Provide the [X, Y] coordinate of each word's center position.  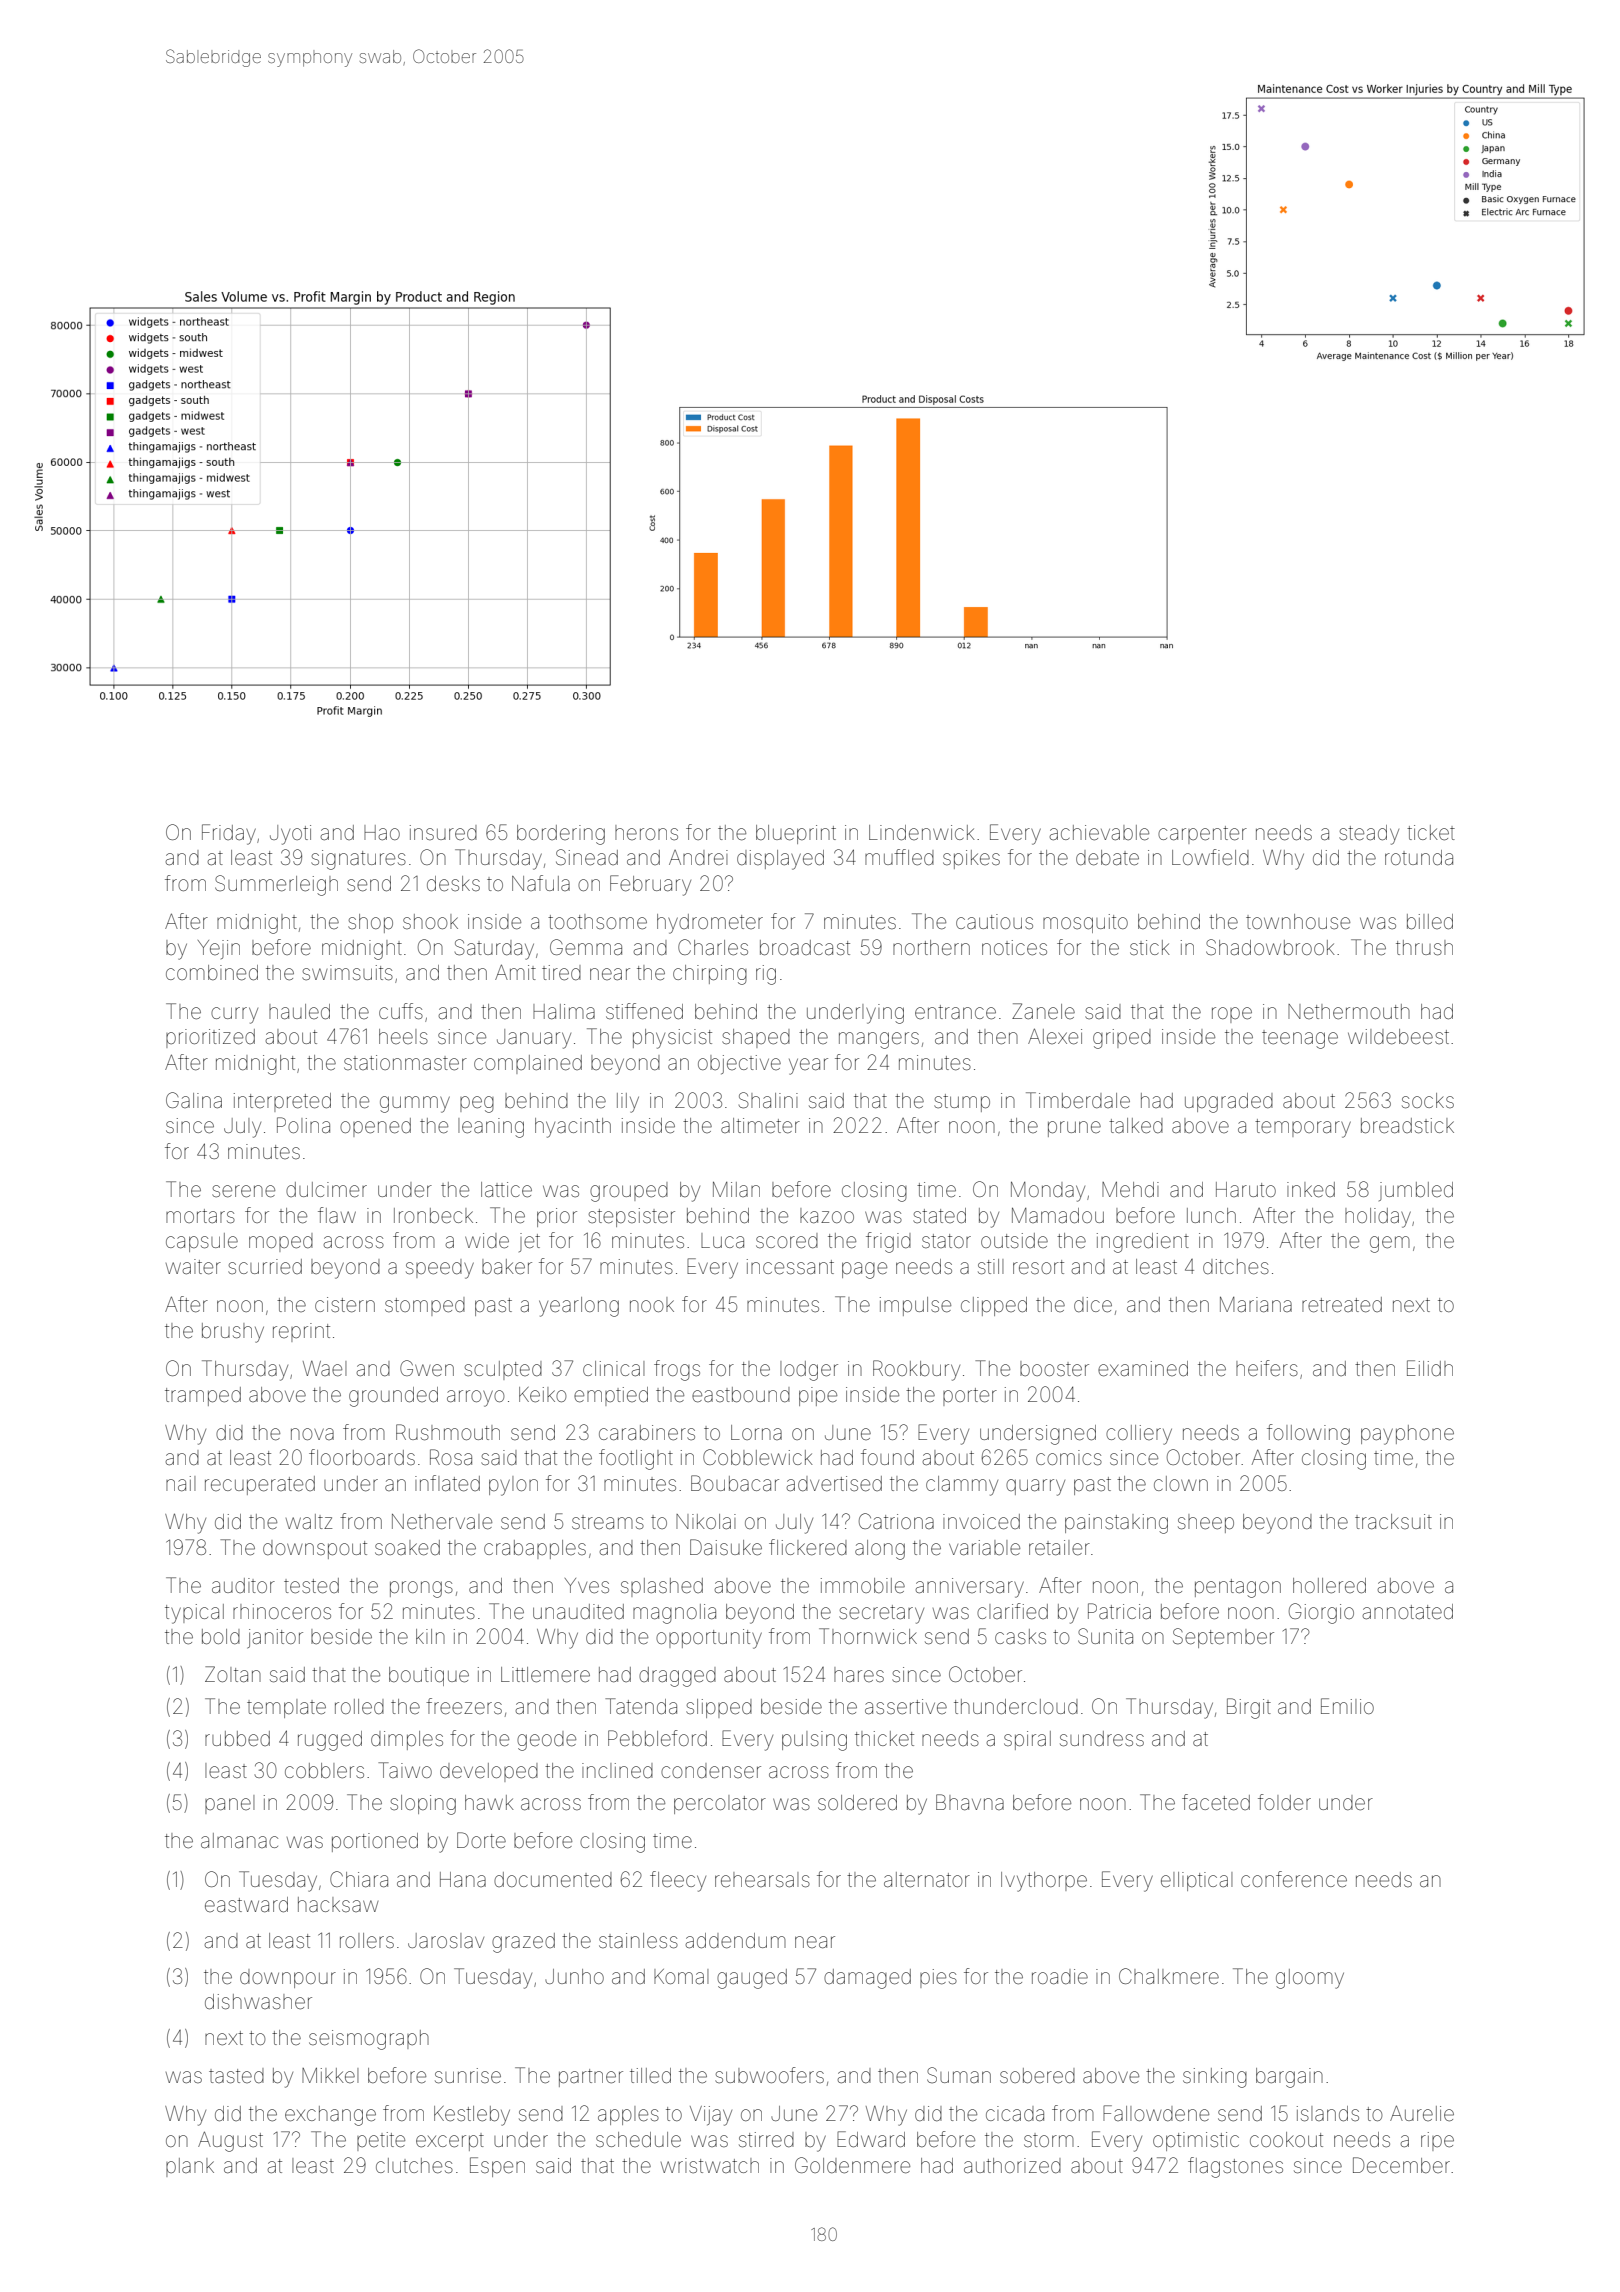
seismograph [369, 2040]
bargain [1289, 2078]
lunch [1211, 1215]
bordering [561, 835]
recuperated [260, 1485]
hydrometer [710, 924]
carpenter [1202, 835]
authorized [1012, 2165]
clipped [994, 1306]
